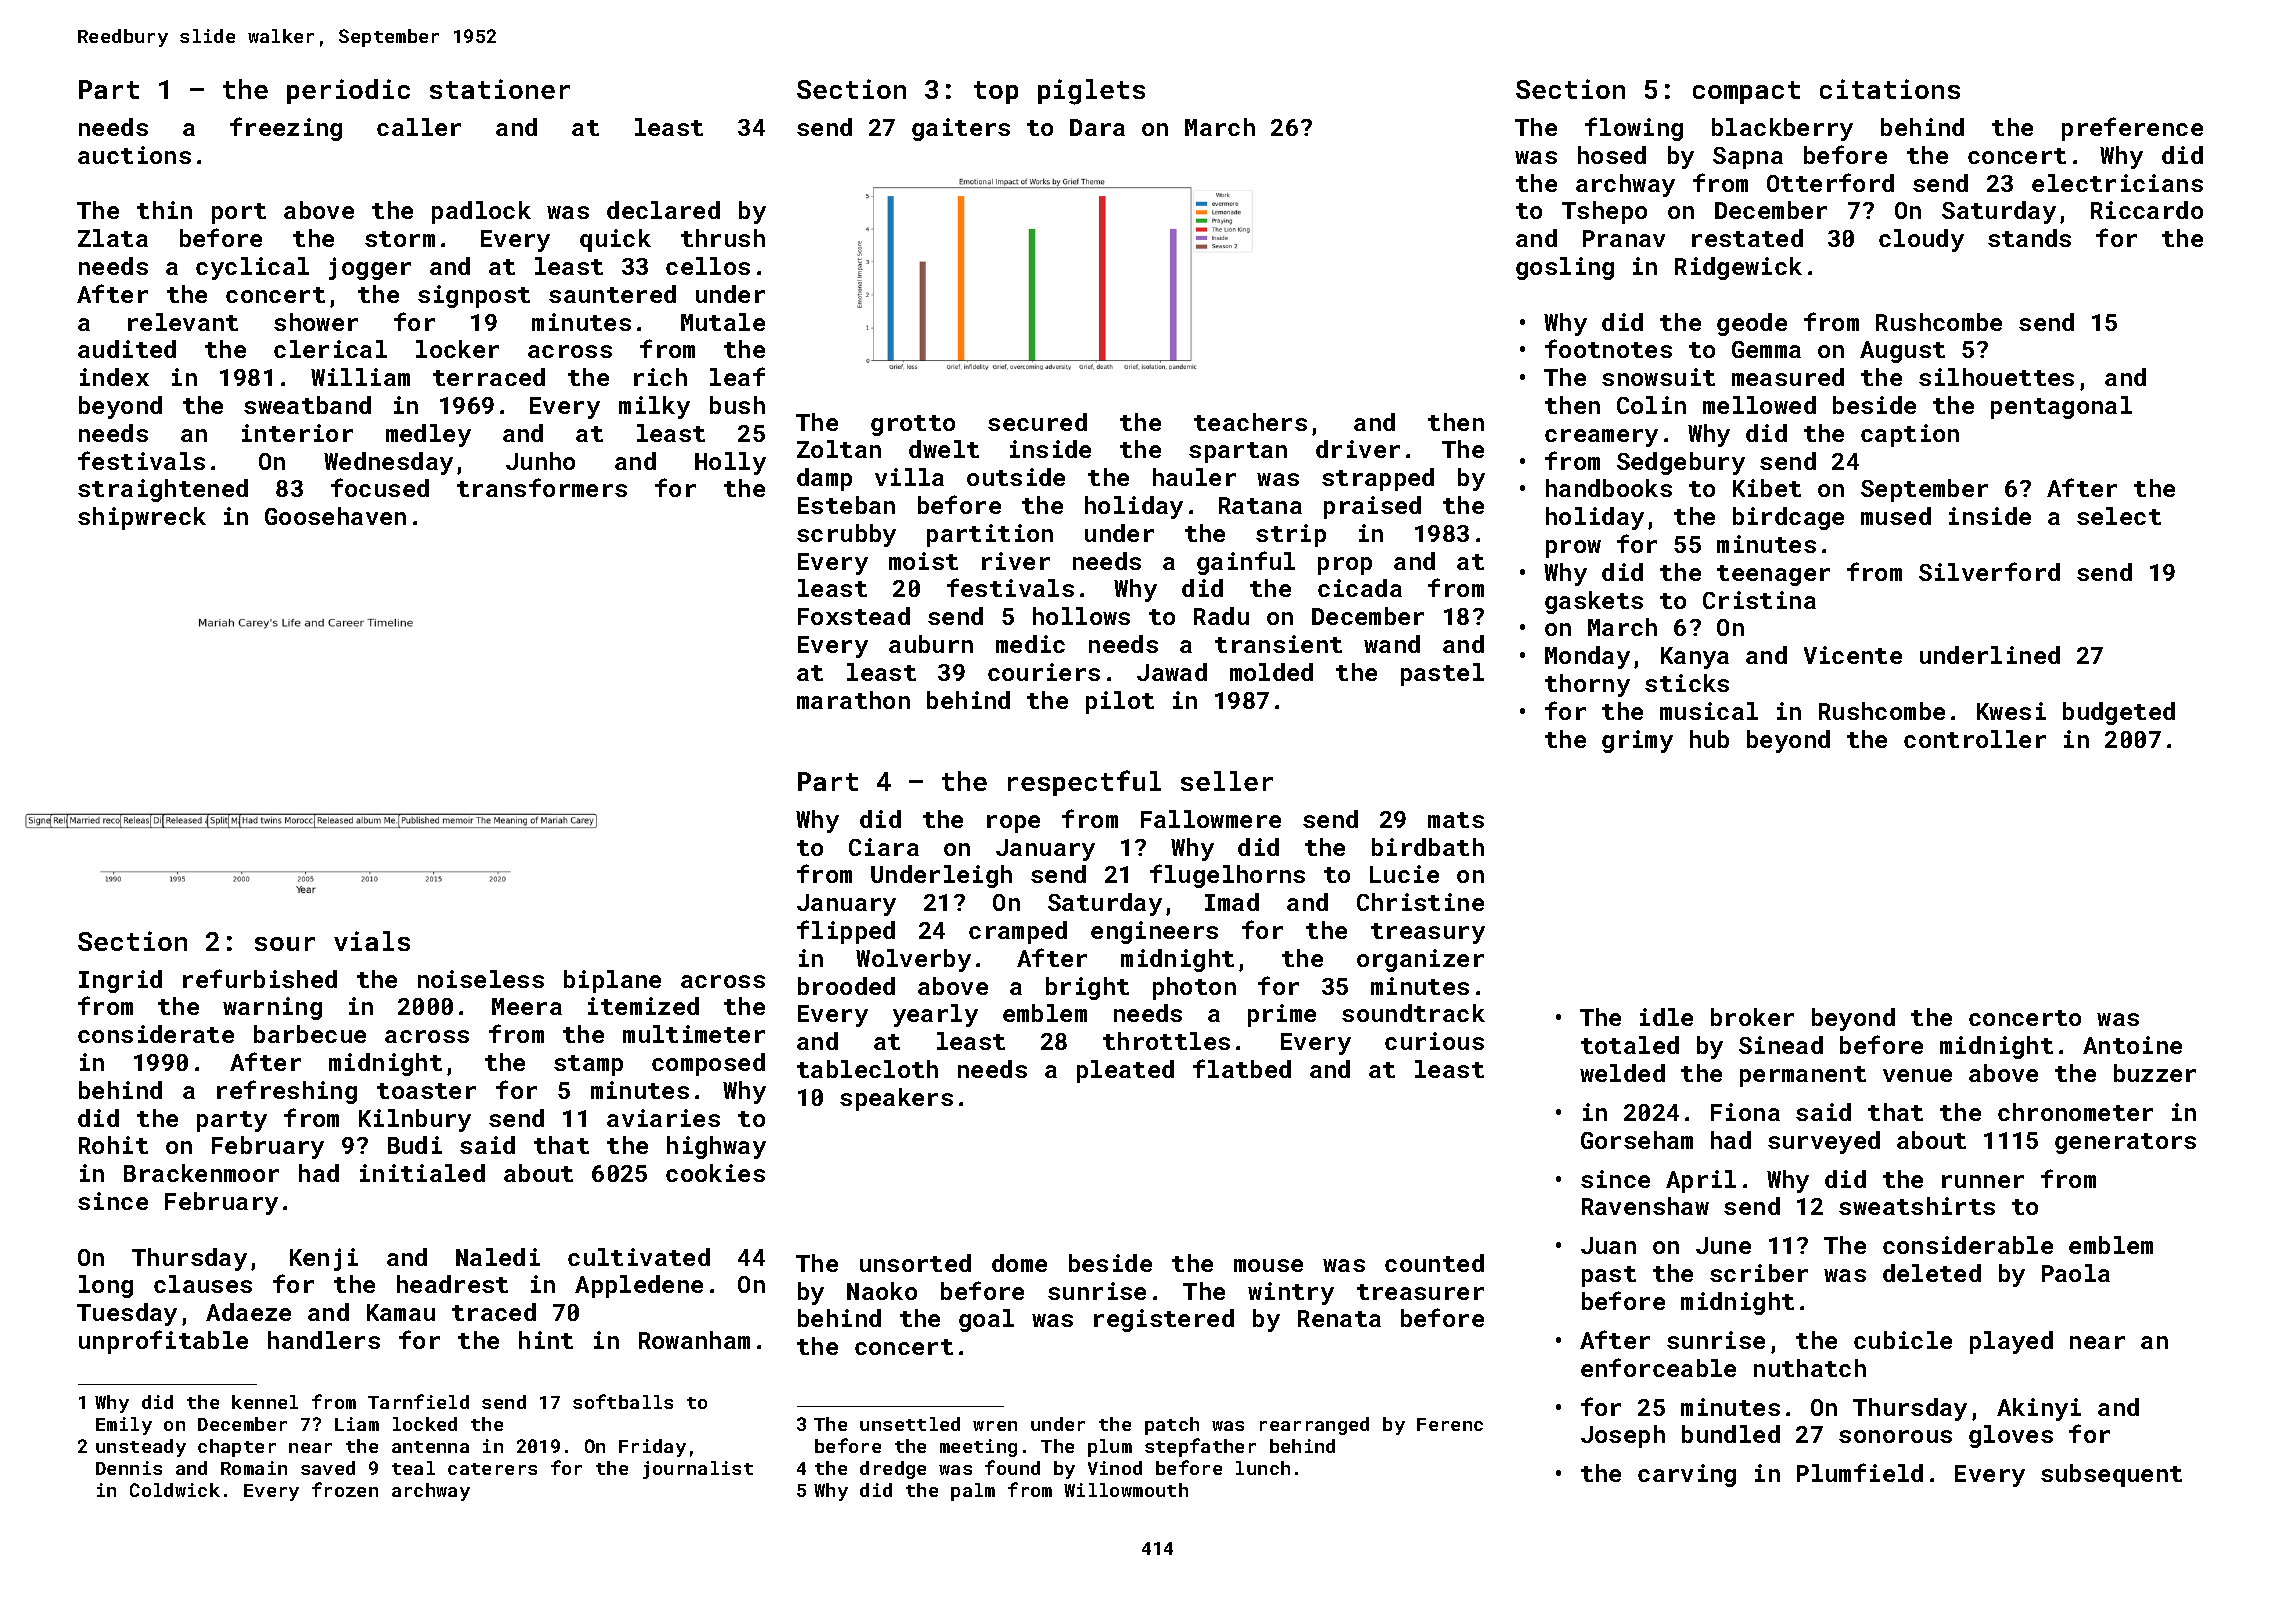 The image size is (2282, 1614). Describe the element at coordinates (1830, 182) in the screenshot. I see `Otterford` at that location.
